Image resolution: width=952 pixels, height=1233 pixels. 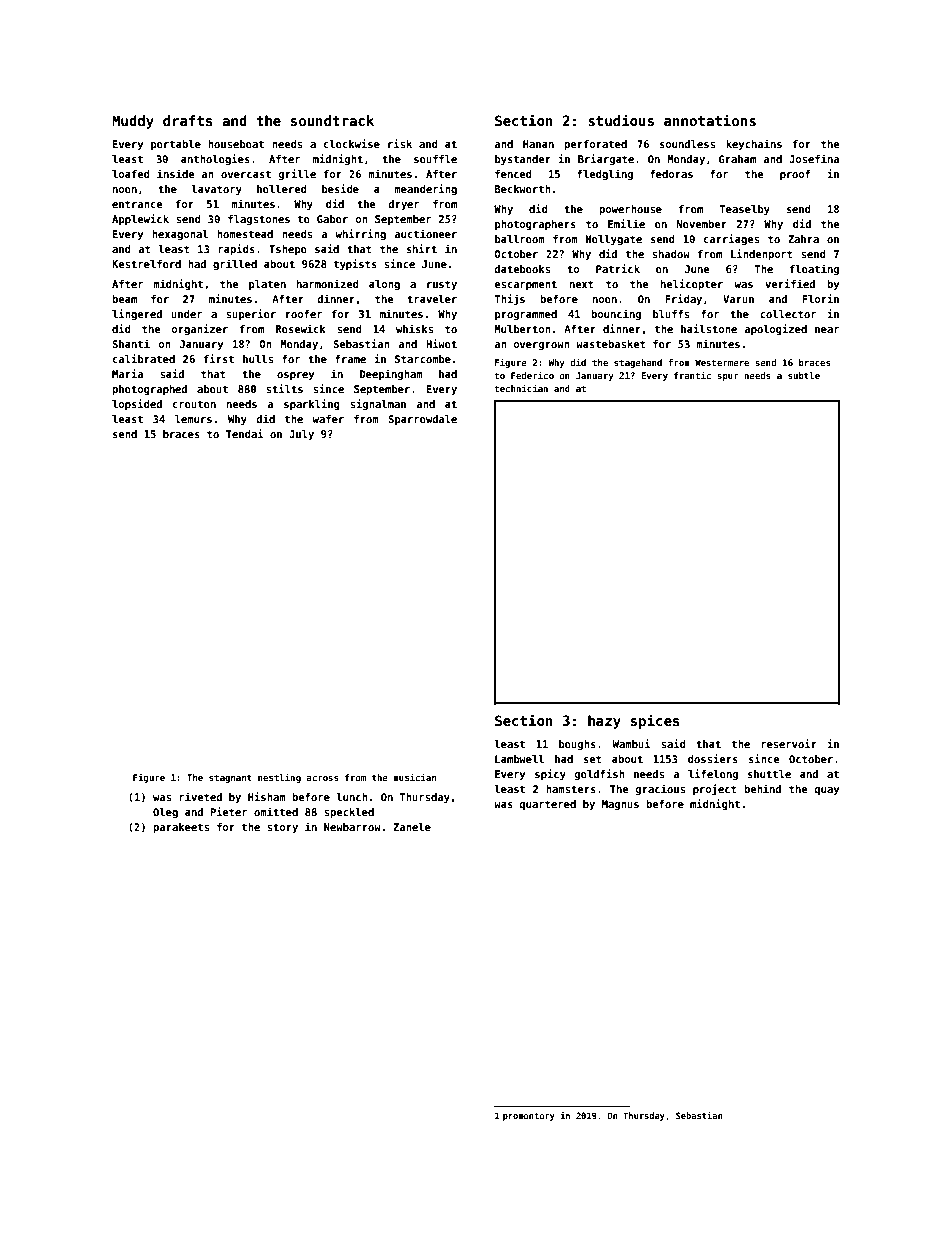 I want to click on quay, so click(x=826, y=791).
